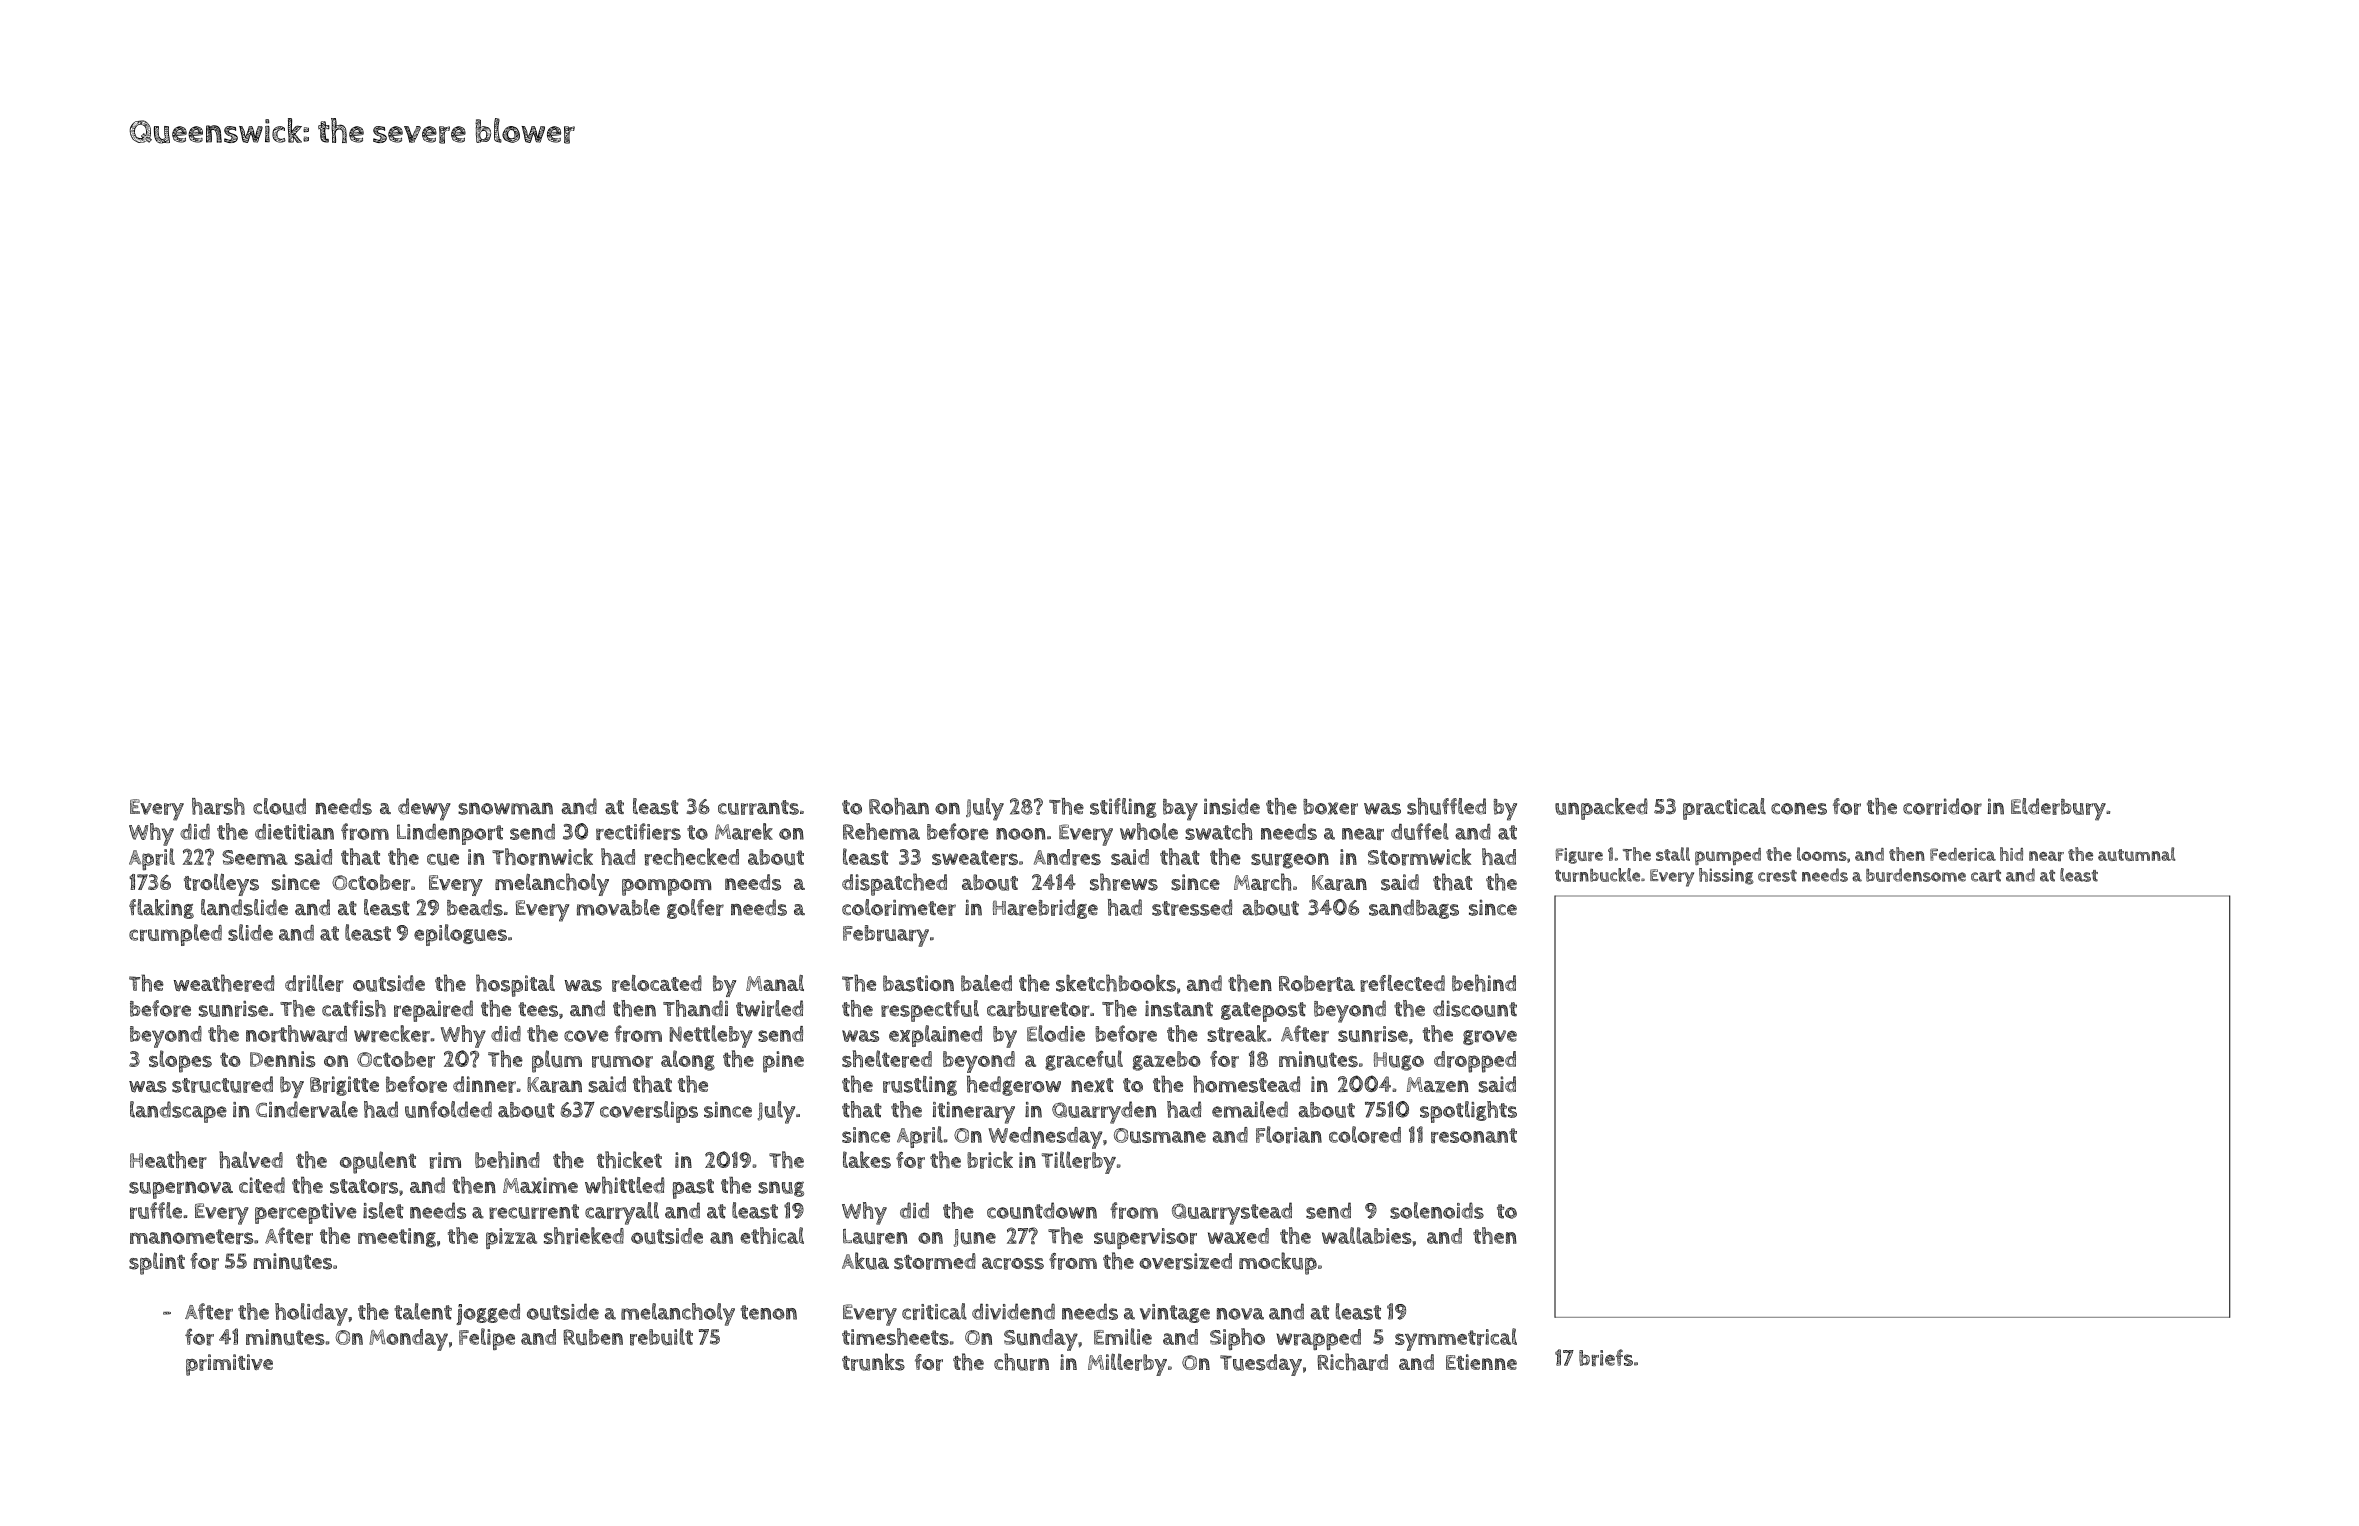 The height and width of the page is (1526, 2359). What do you see at coordinates (224, 983) in the page?
I see `weathered` at bounding box center [224, 983].
